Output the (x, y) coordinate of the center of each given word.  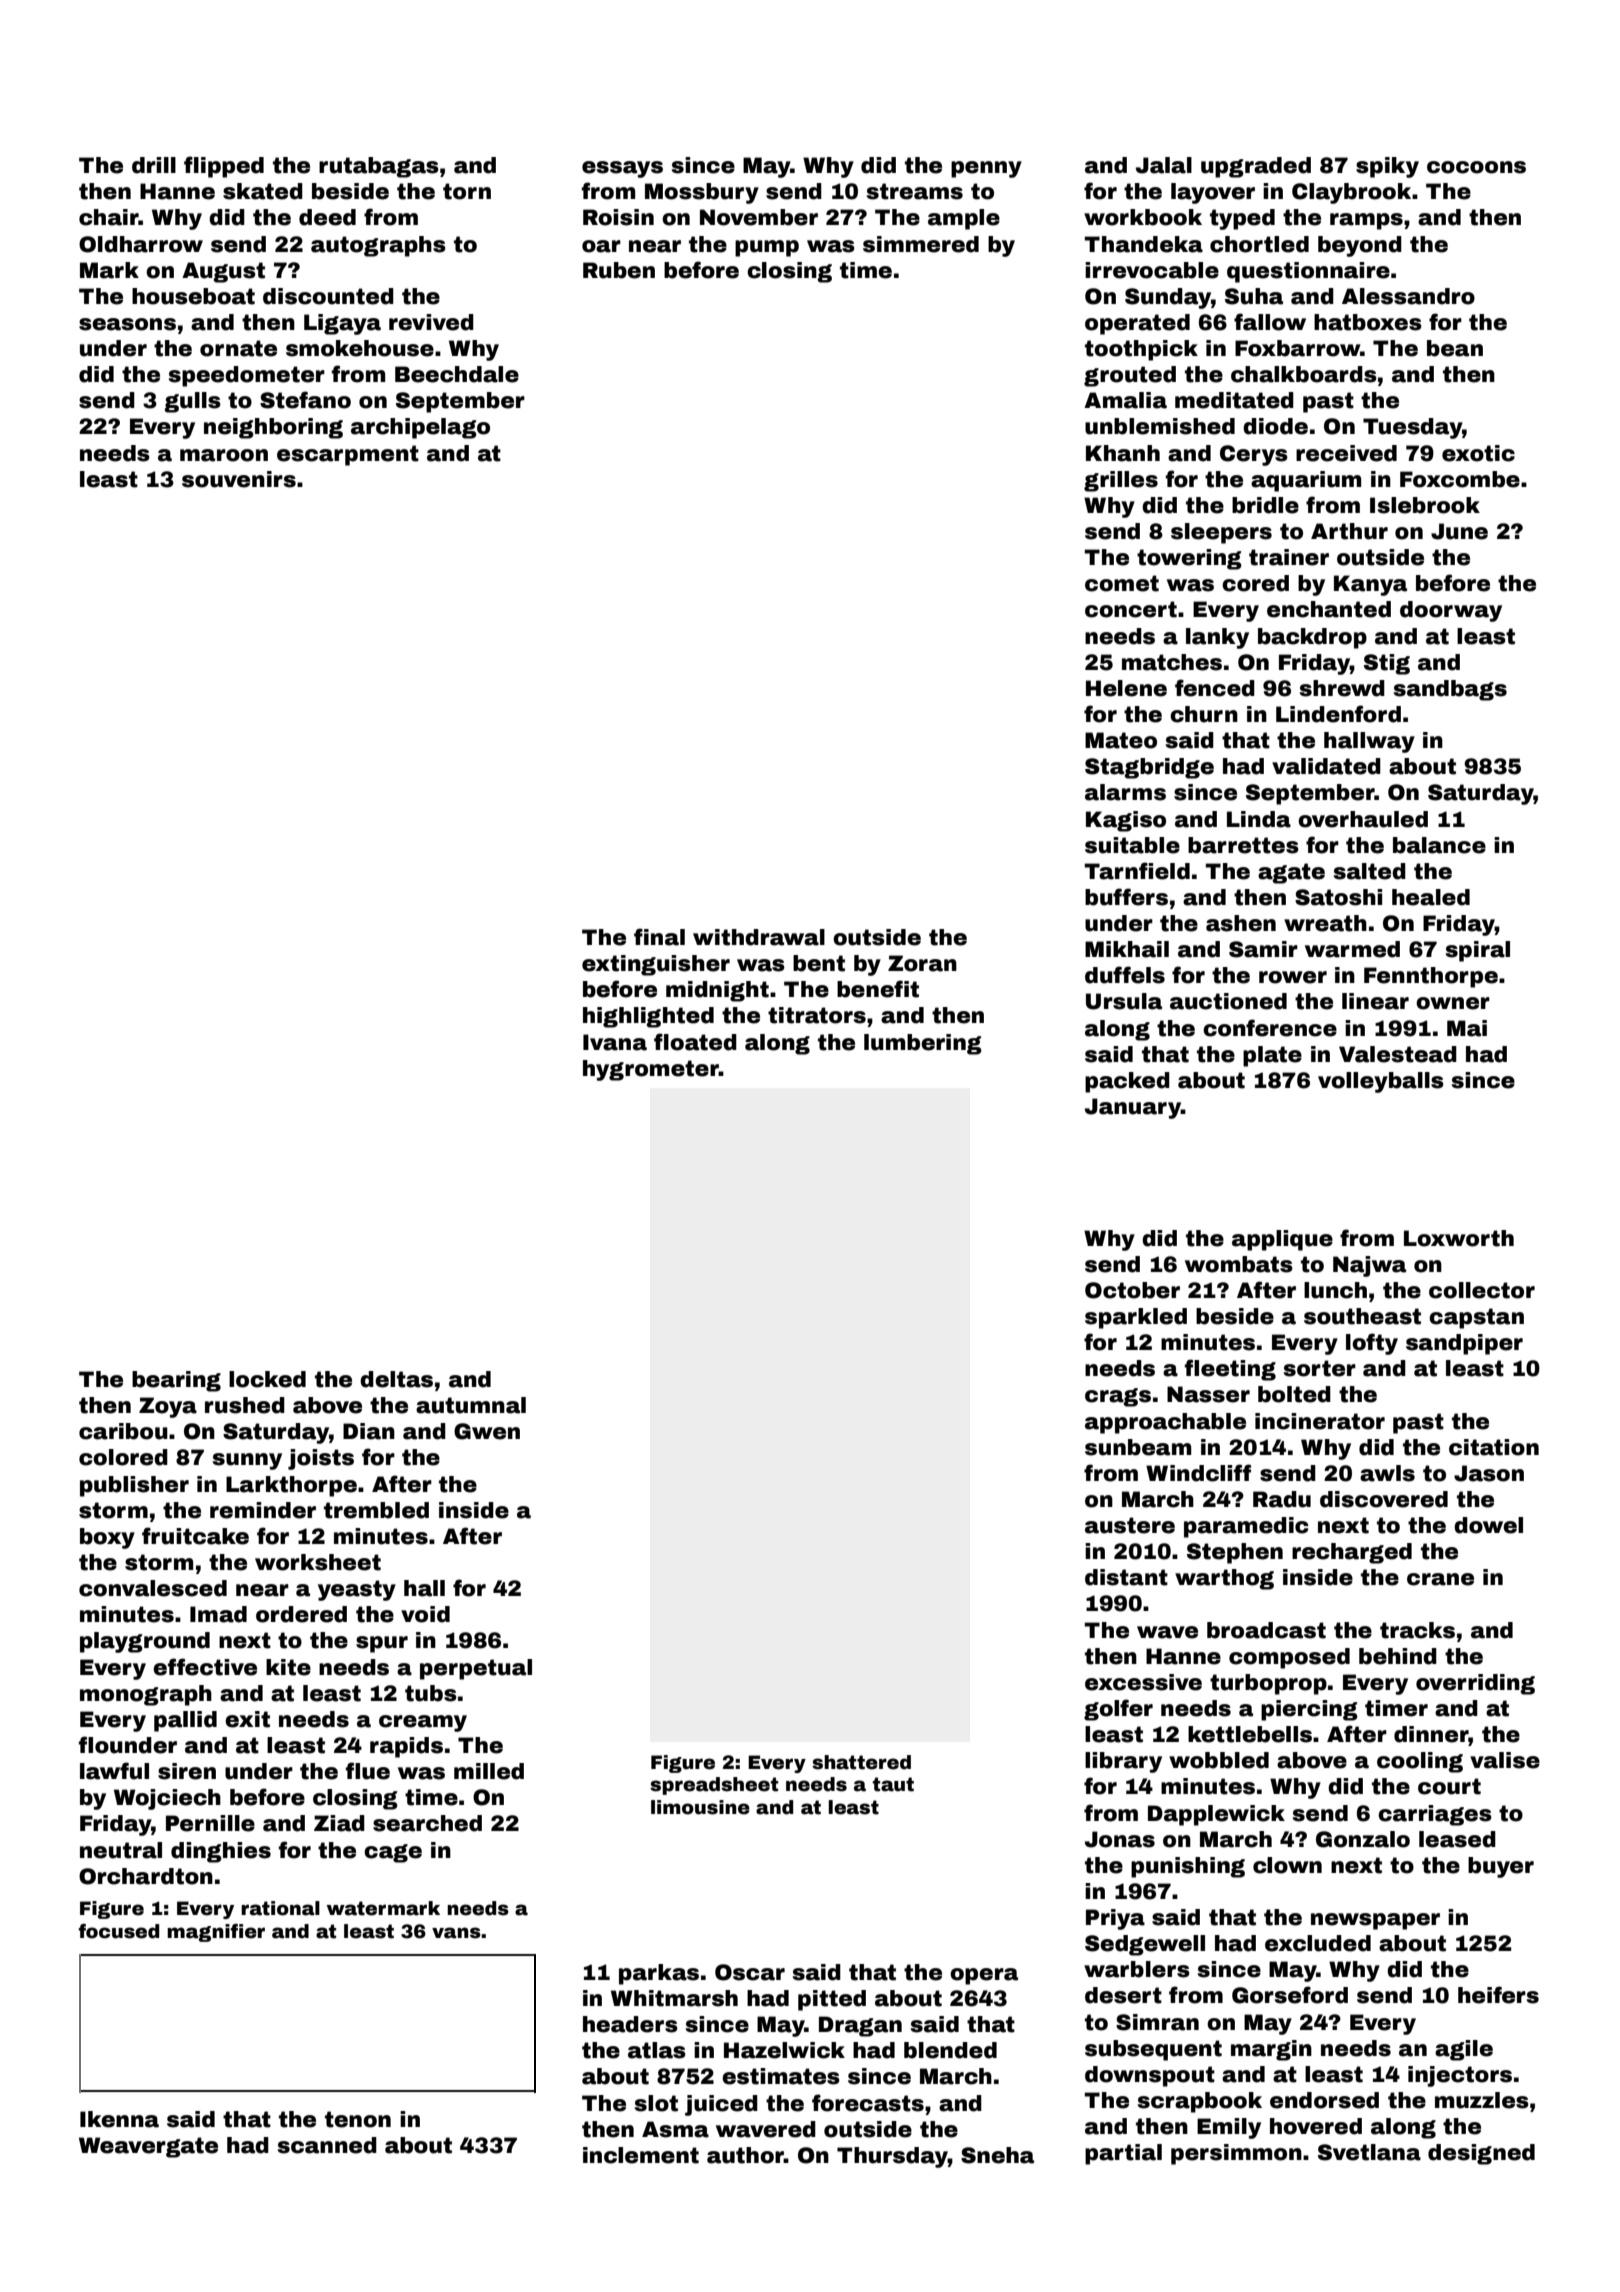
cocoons (1476, 167)
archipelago (420, 428)
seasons (127, 324)
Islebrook (1425, 505)
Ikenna (119, 2119)
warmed (1352, 949)
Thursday (892, 2157)
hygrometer (651, 1070)
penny (986, 169)
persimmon (1236, 2154)
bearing (176, 1381)
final (659, 937)
